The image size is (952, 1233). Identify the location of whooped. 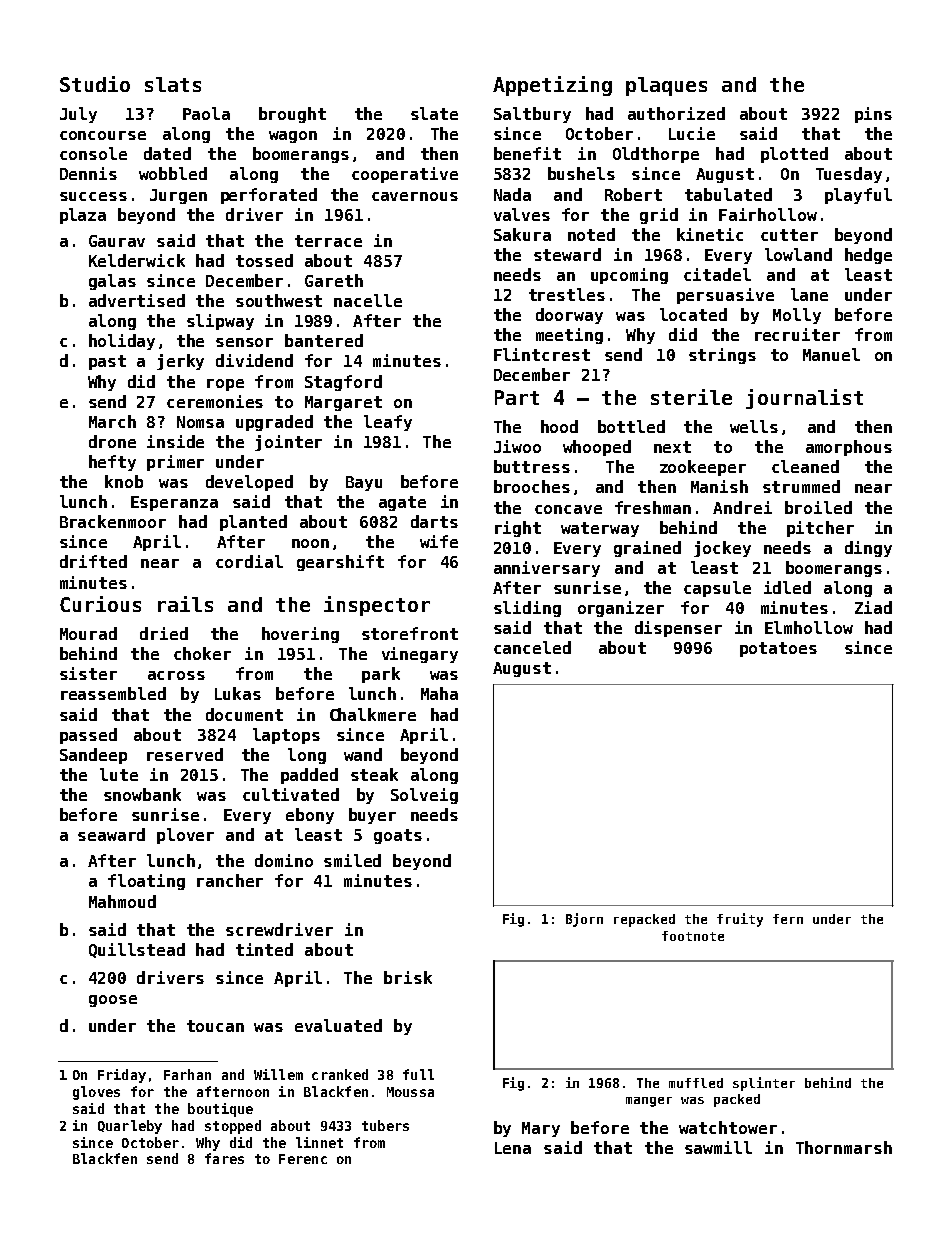
(597, 448).
